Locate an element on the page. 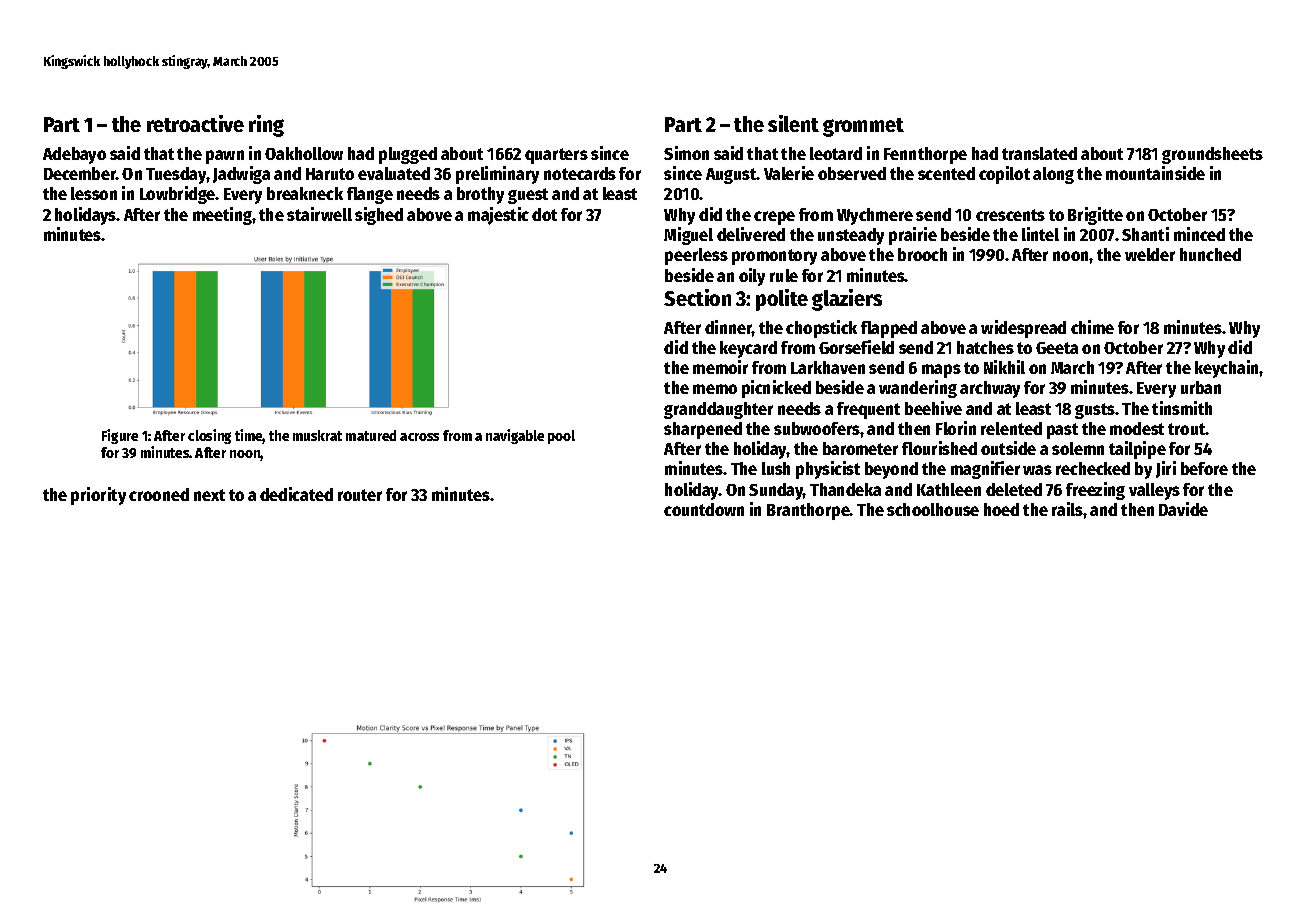 Image resolution: width=1308 pixels, height=924 pixels. mountainside is located at coordinates (1155, 173).
